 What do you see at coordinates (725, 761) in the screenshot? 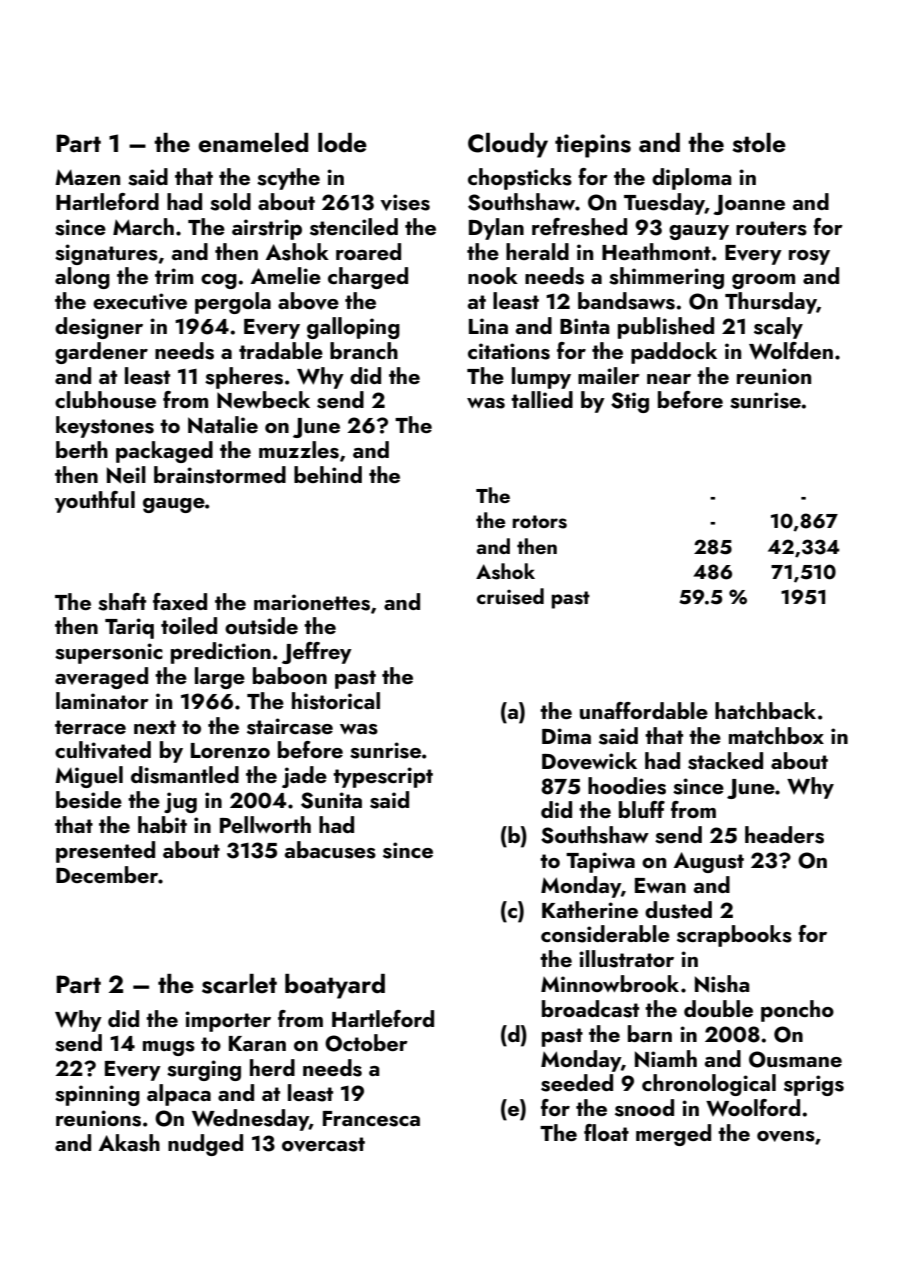
I see `stacked` at bounding box center [725, 761].
